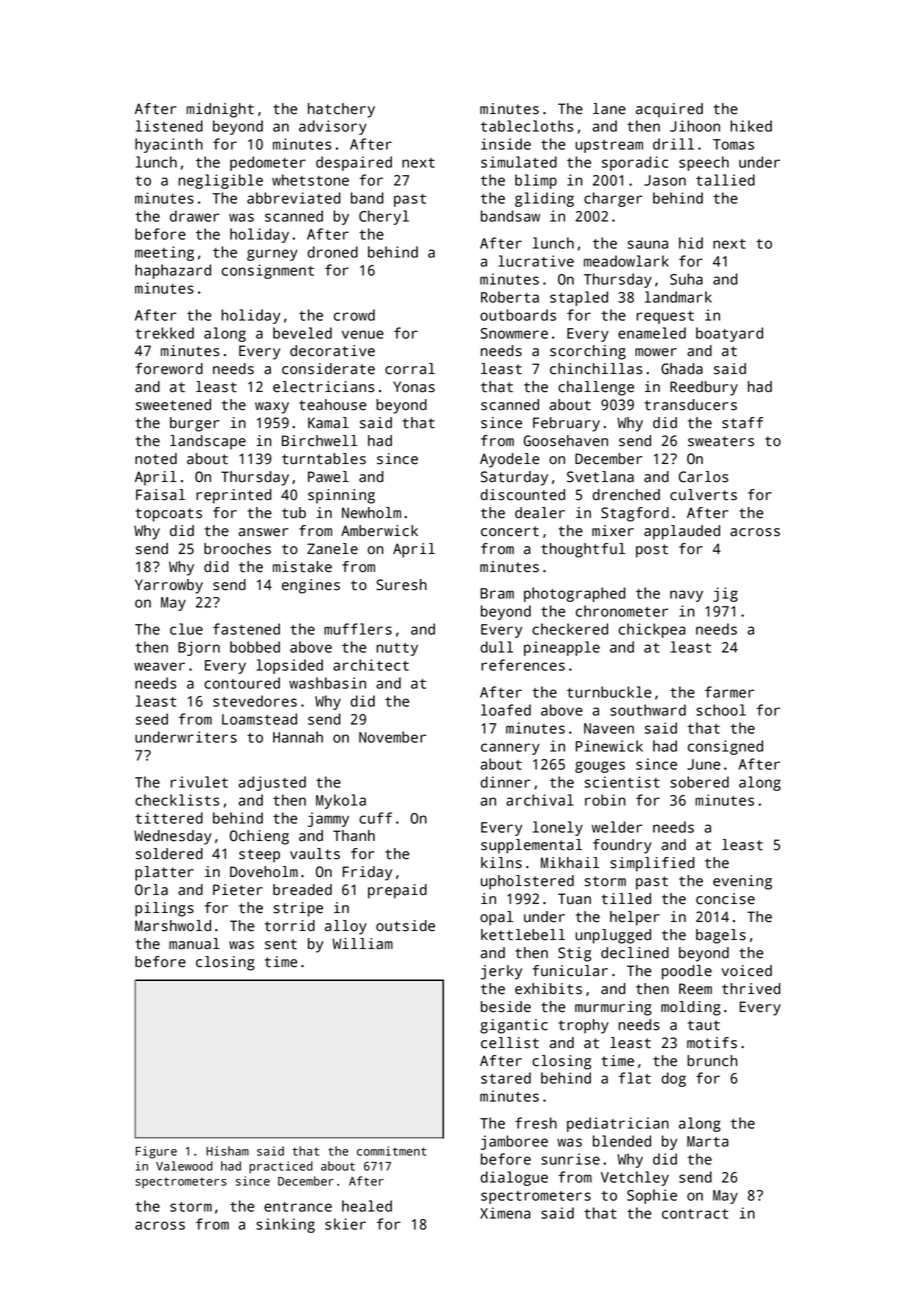 The width and height of the screenshot is (924, 1314). Describe the element at coordinates (691, 243) in the screenshot. I see `hid` at that location.
